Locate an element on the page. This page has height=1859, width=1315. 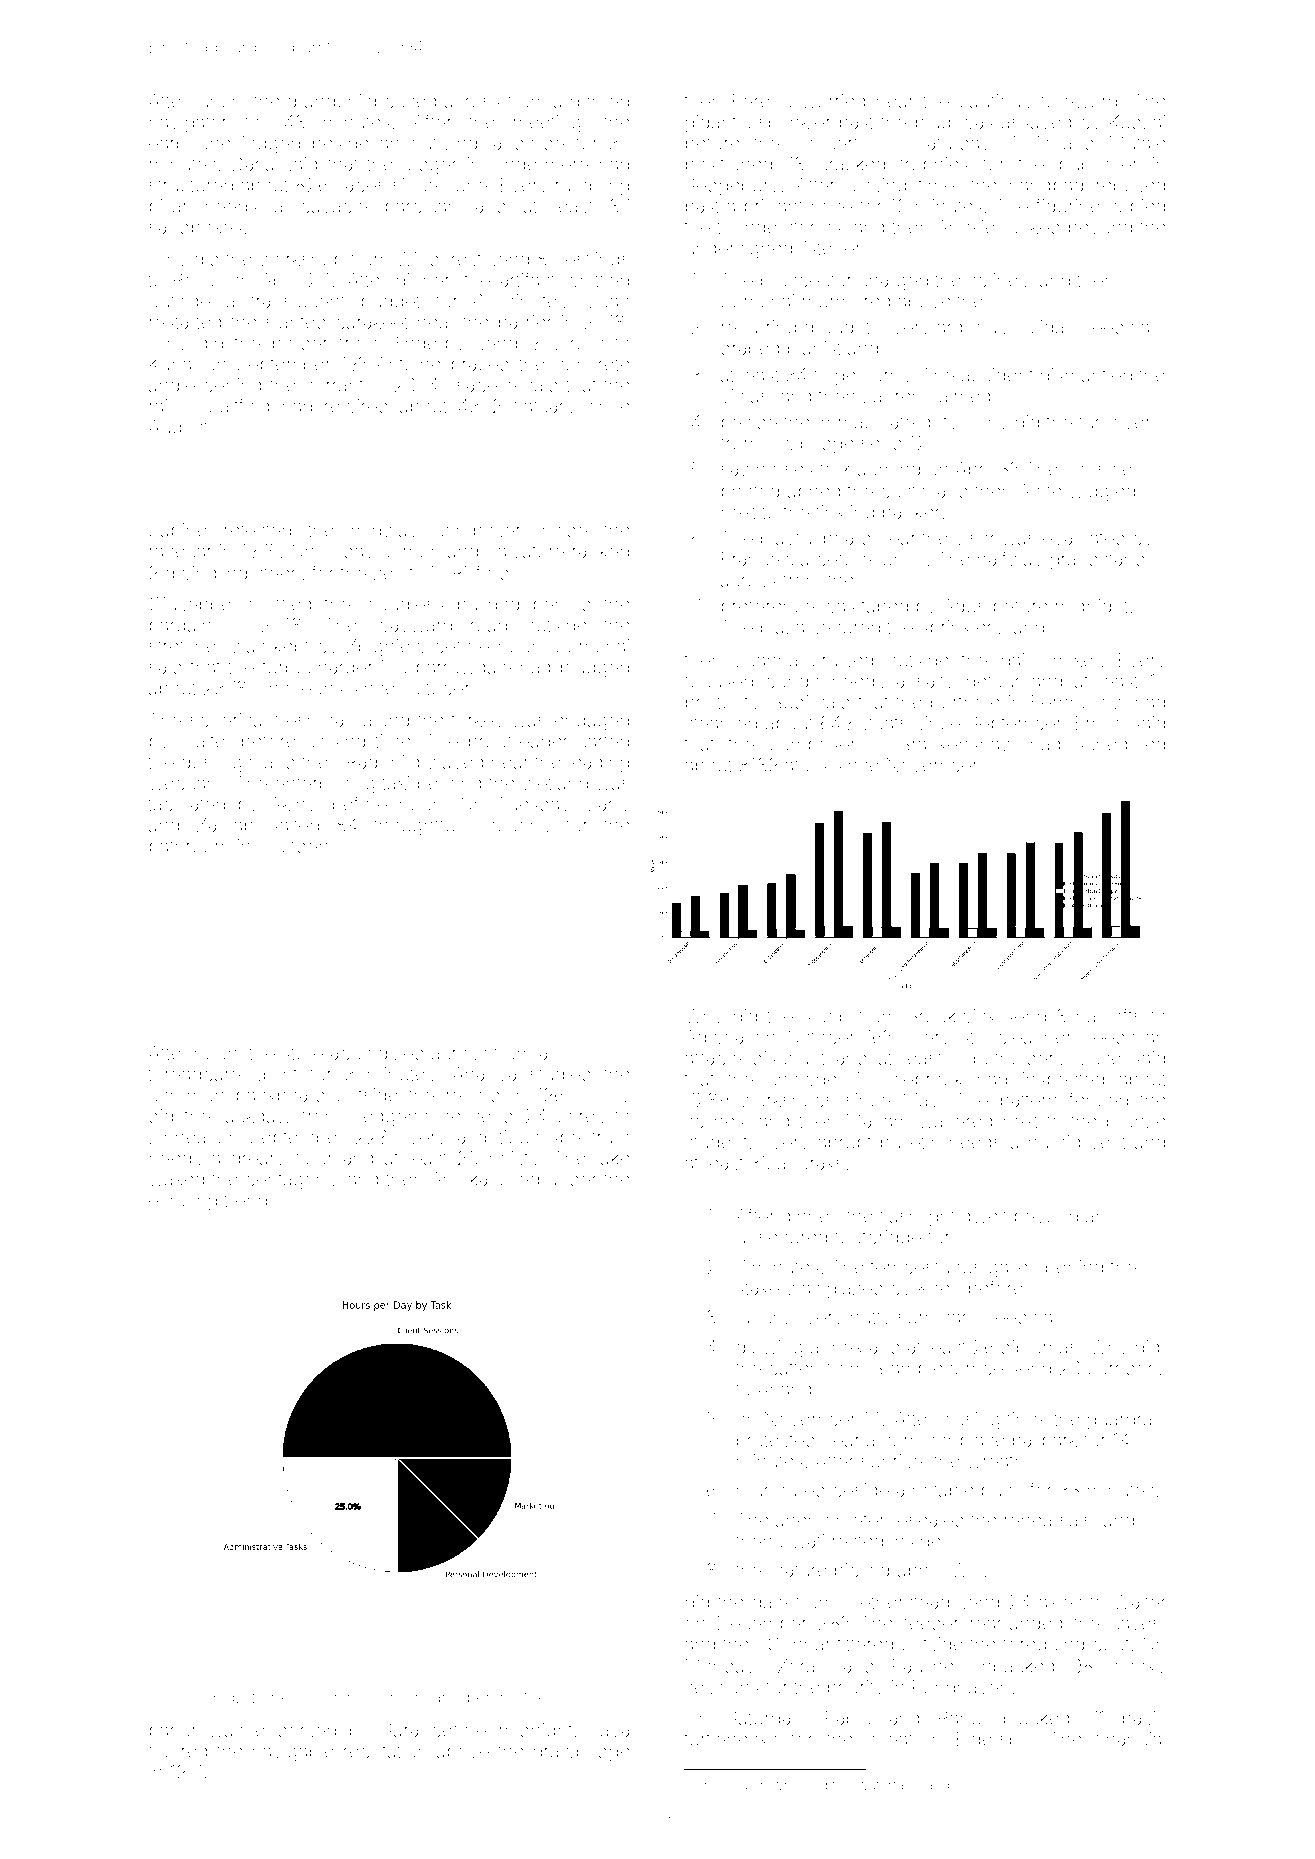
hurricane is located at coordinates (425, 1697).
